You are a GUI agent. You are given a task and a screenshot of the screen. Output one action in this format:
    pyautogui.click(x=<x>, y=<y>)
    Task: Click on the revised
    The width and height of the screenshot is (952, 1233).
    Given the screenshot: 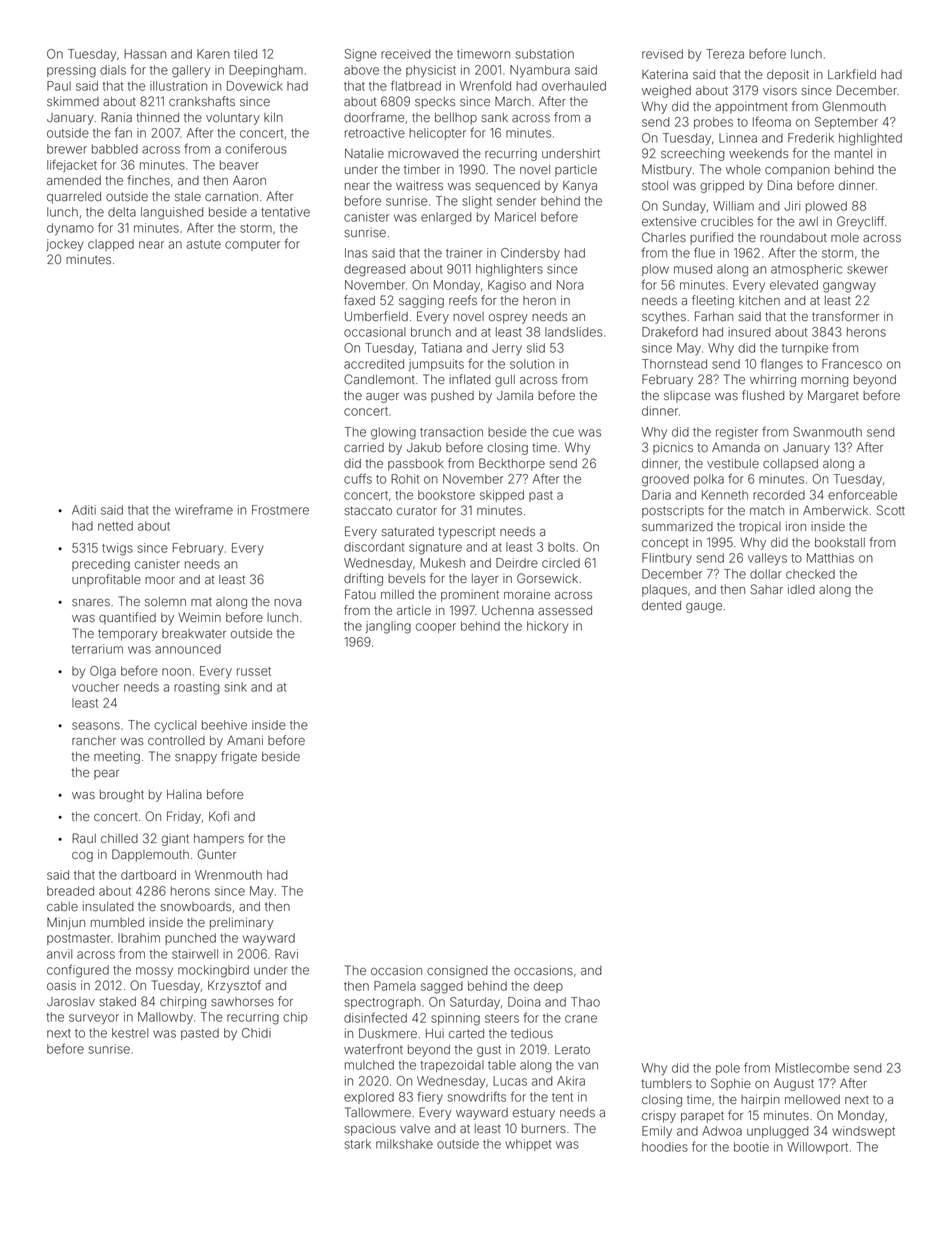 What is the action you would take?
    pyautogui.click(x=662, y=54)
